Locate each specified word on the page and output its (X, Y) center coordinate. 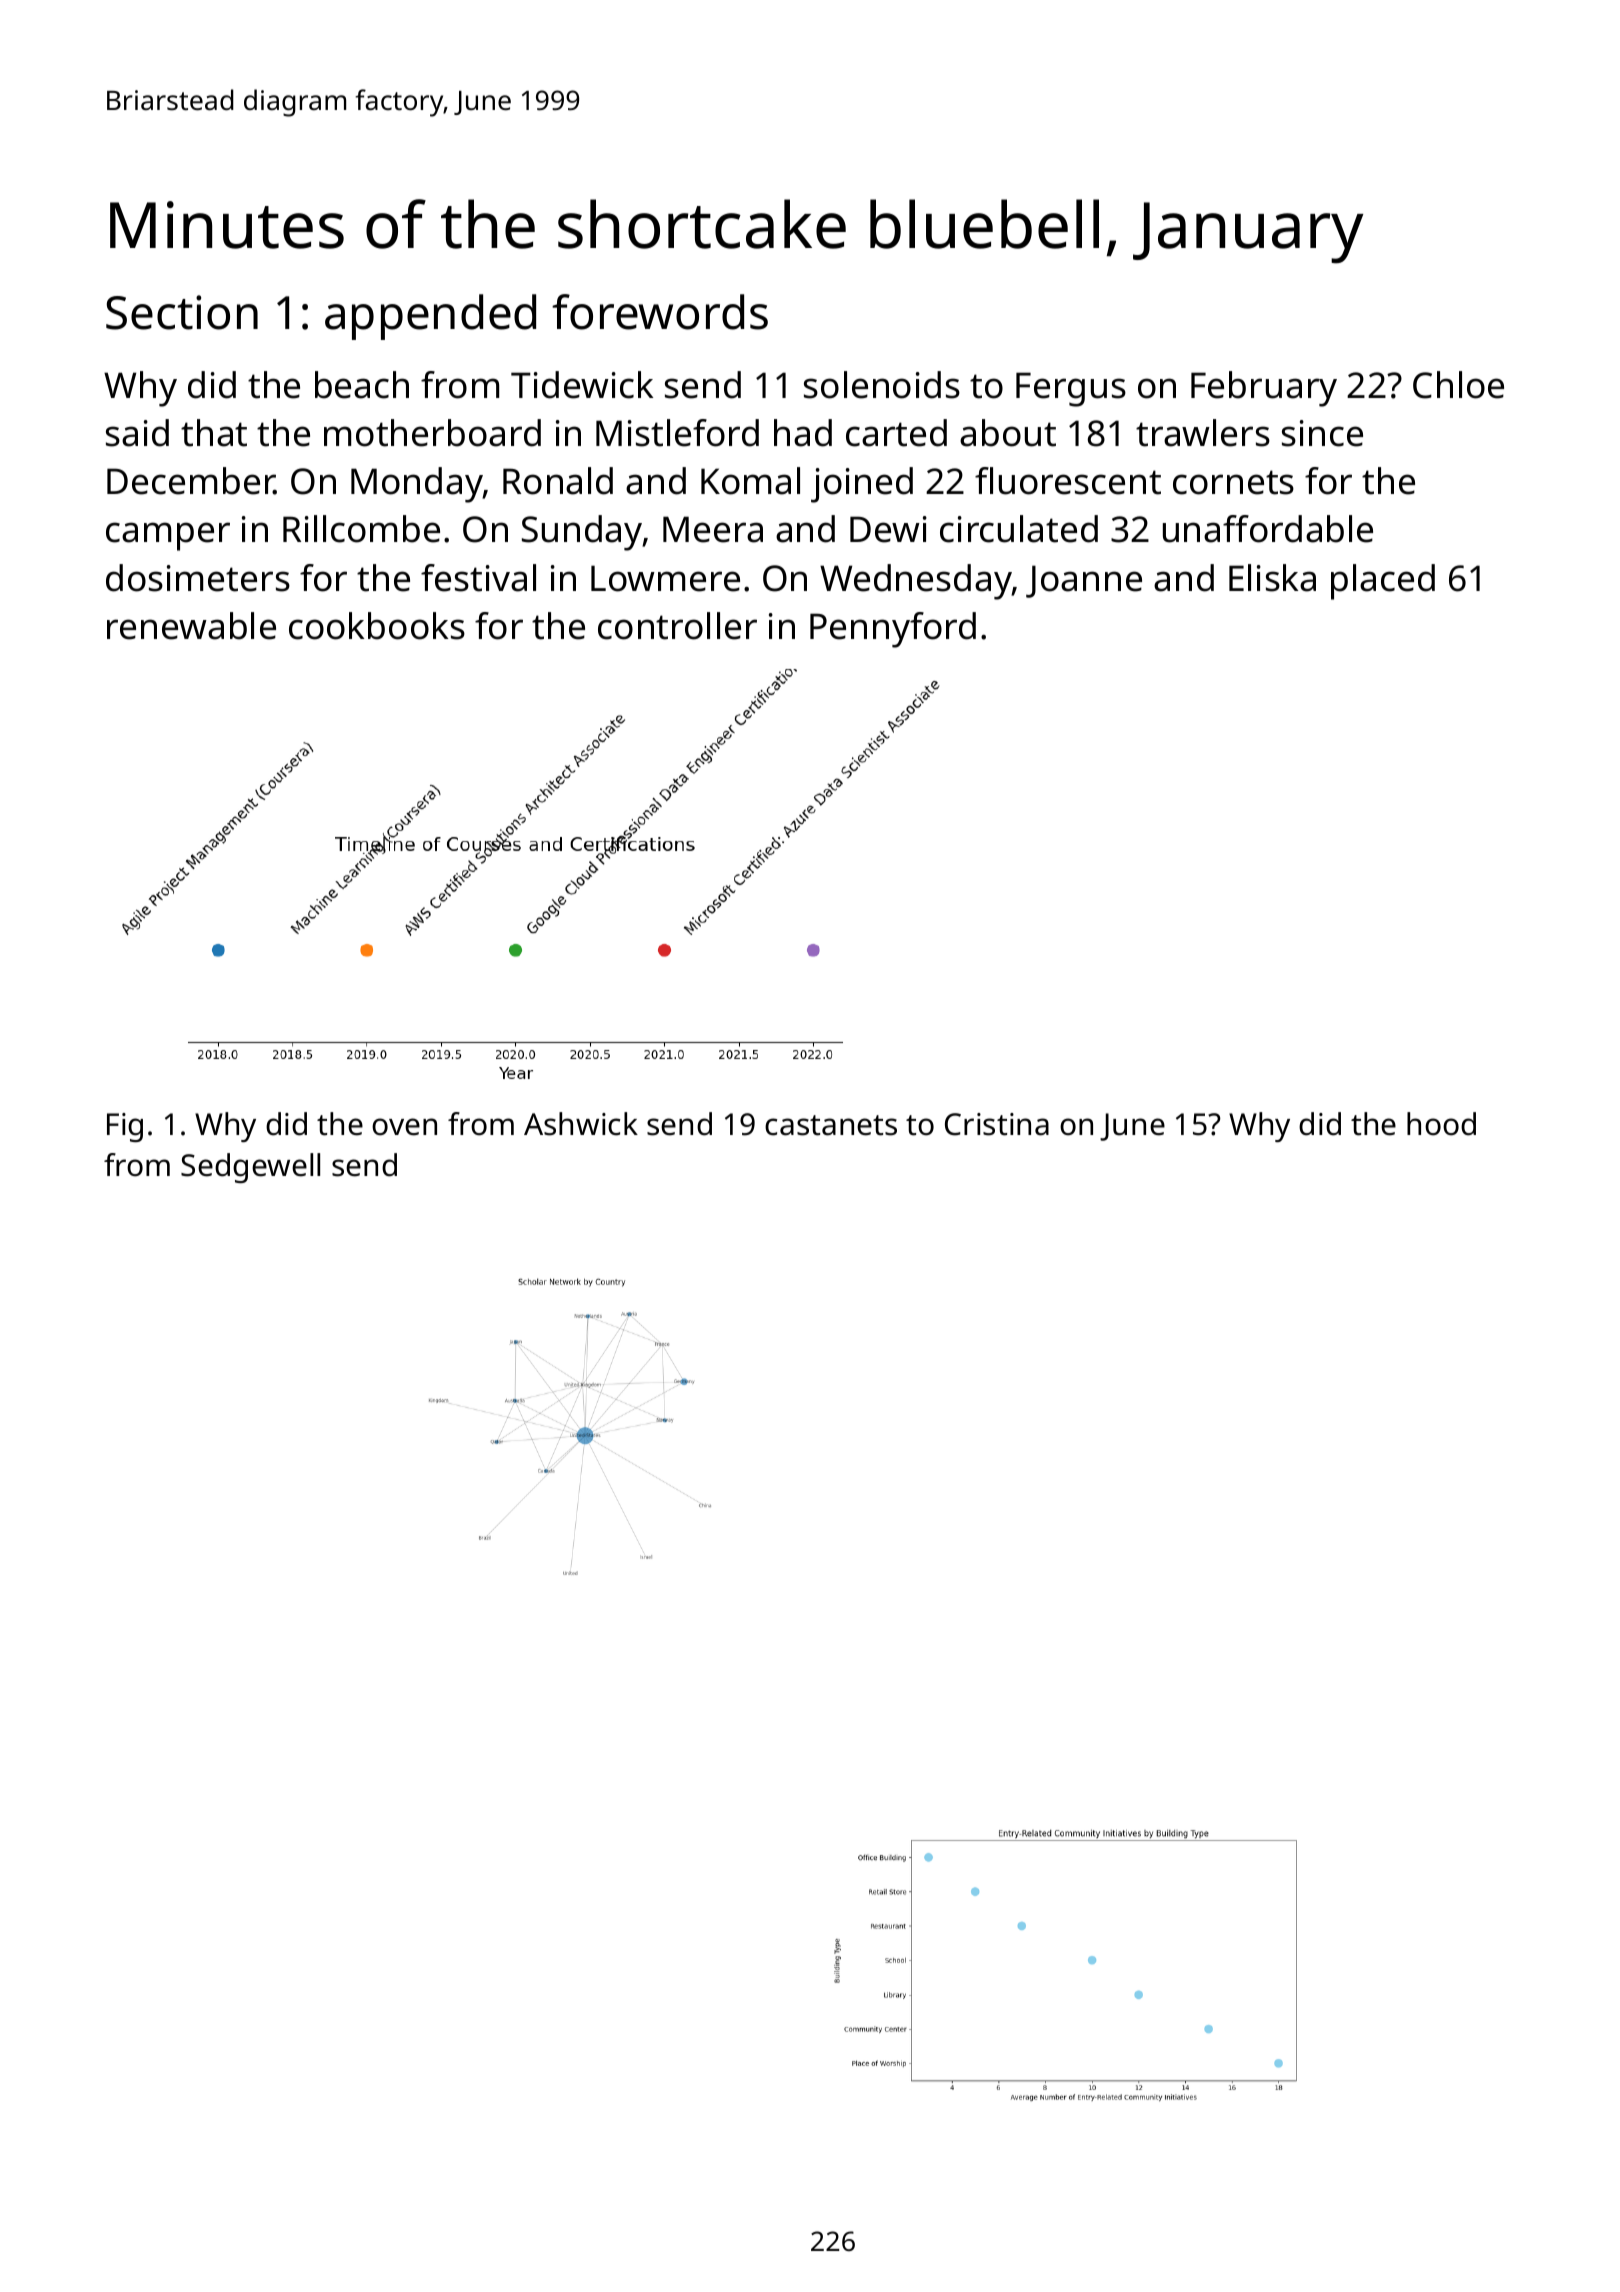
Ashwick (581, 1124)
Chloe (1458, 385)
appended (430, 317)
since (1322, 433)
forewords (660, 312)
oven (404, 1127)
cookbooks (377, 626)
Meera (713, 529)
